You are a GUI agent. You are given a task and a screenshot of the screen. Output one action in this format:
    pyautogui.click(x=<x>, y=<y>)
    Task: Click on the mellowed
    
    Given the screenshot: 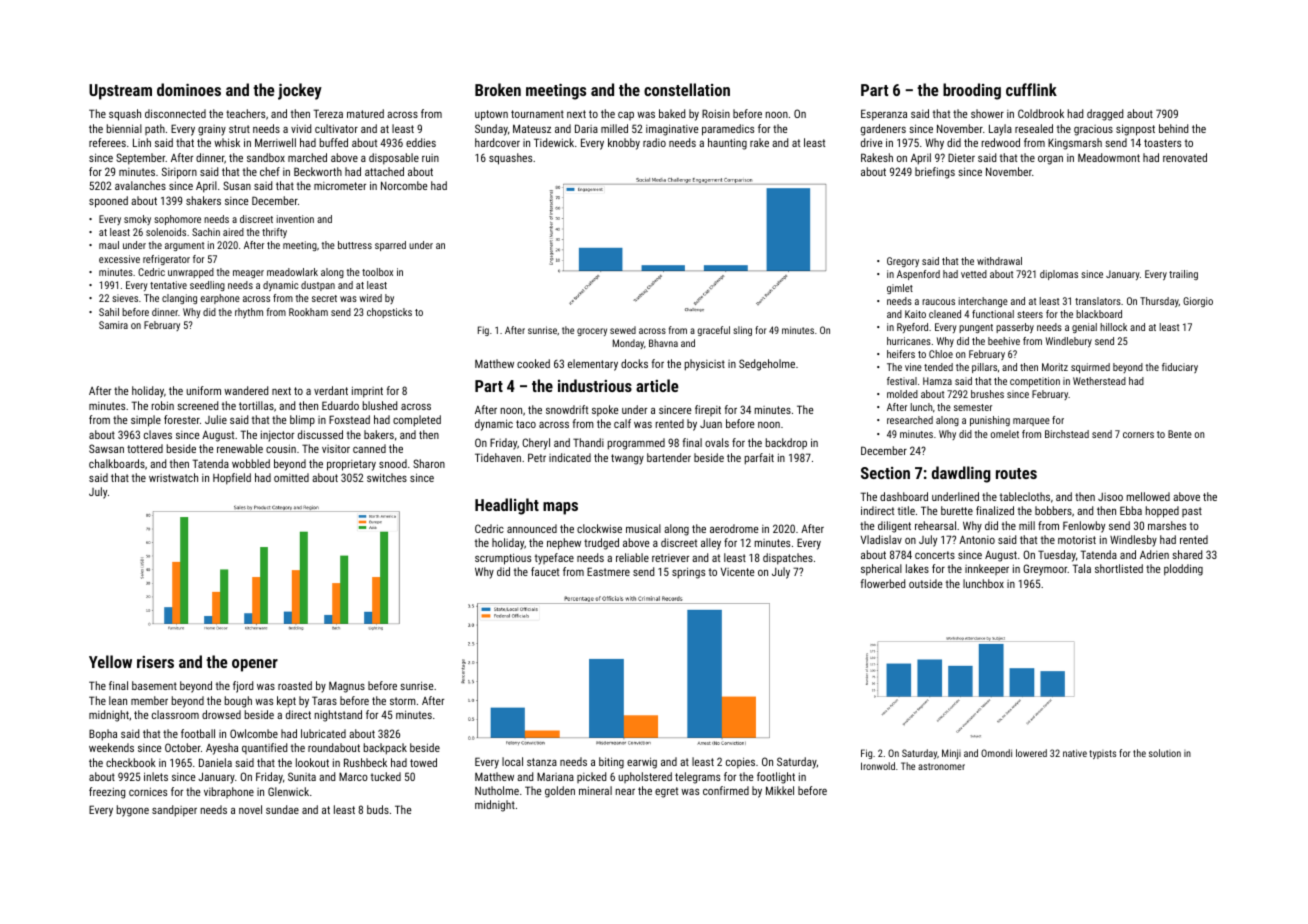 What is the action you would take?
    pyautogui.click(x=1148, y=496)
